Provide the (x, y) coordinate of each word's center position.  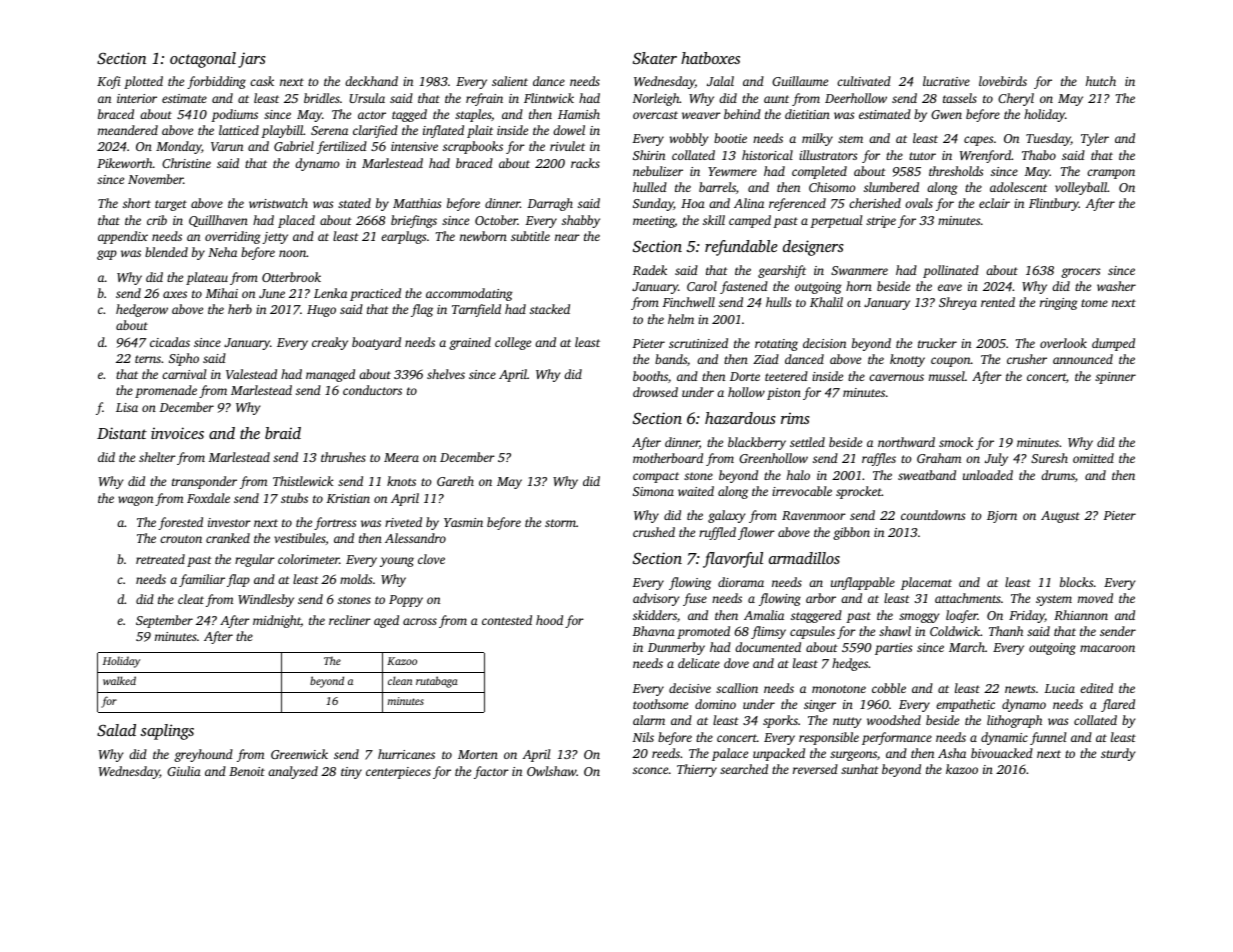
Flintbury (1054, 204)
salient (510, 81)
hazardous (740, 418)
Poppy (406, 601)
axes (175, 294)
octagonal (203, 60)
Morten (478, 754)
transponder (204, 482)
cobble (889, 688)
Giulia (184, 771)
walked (119, 680)
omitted (1093, 458)
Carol (702, 286)
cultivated (864, 81)
